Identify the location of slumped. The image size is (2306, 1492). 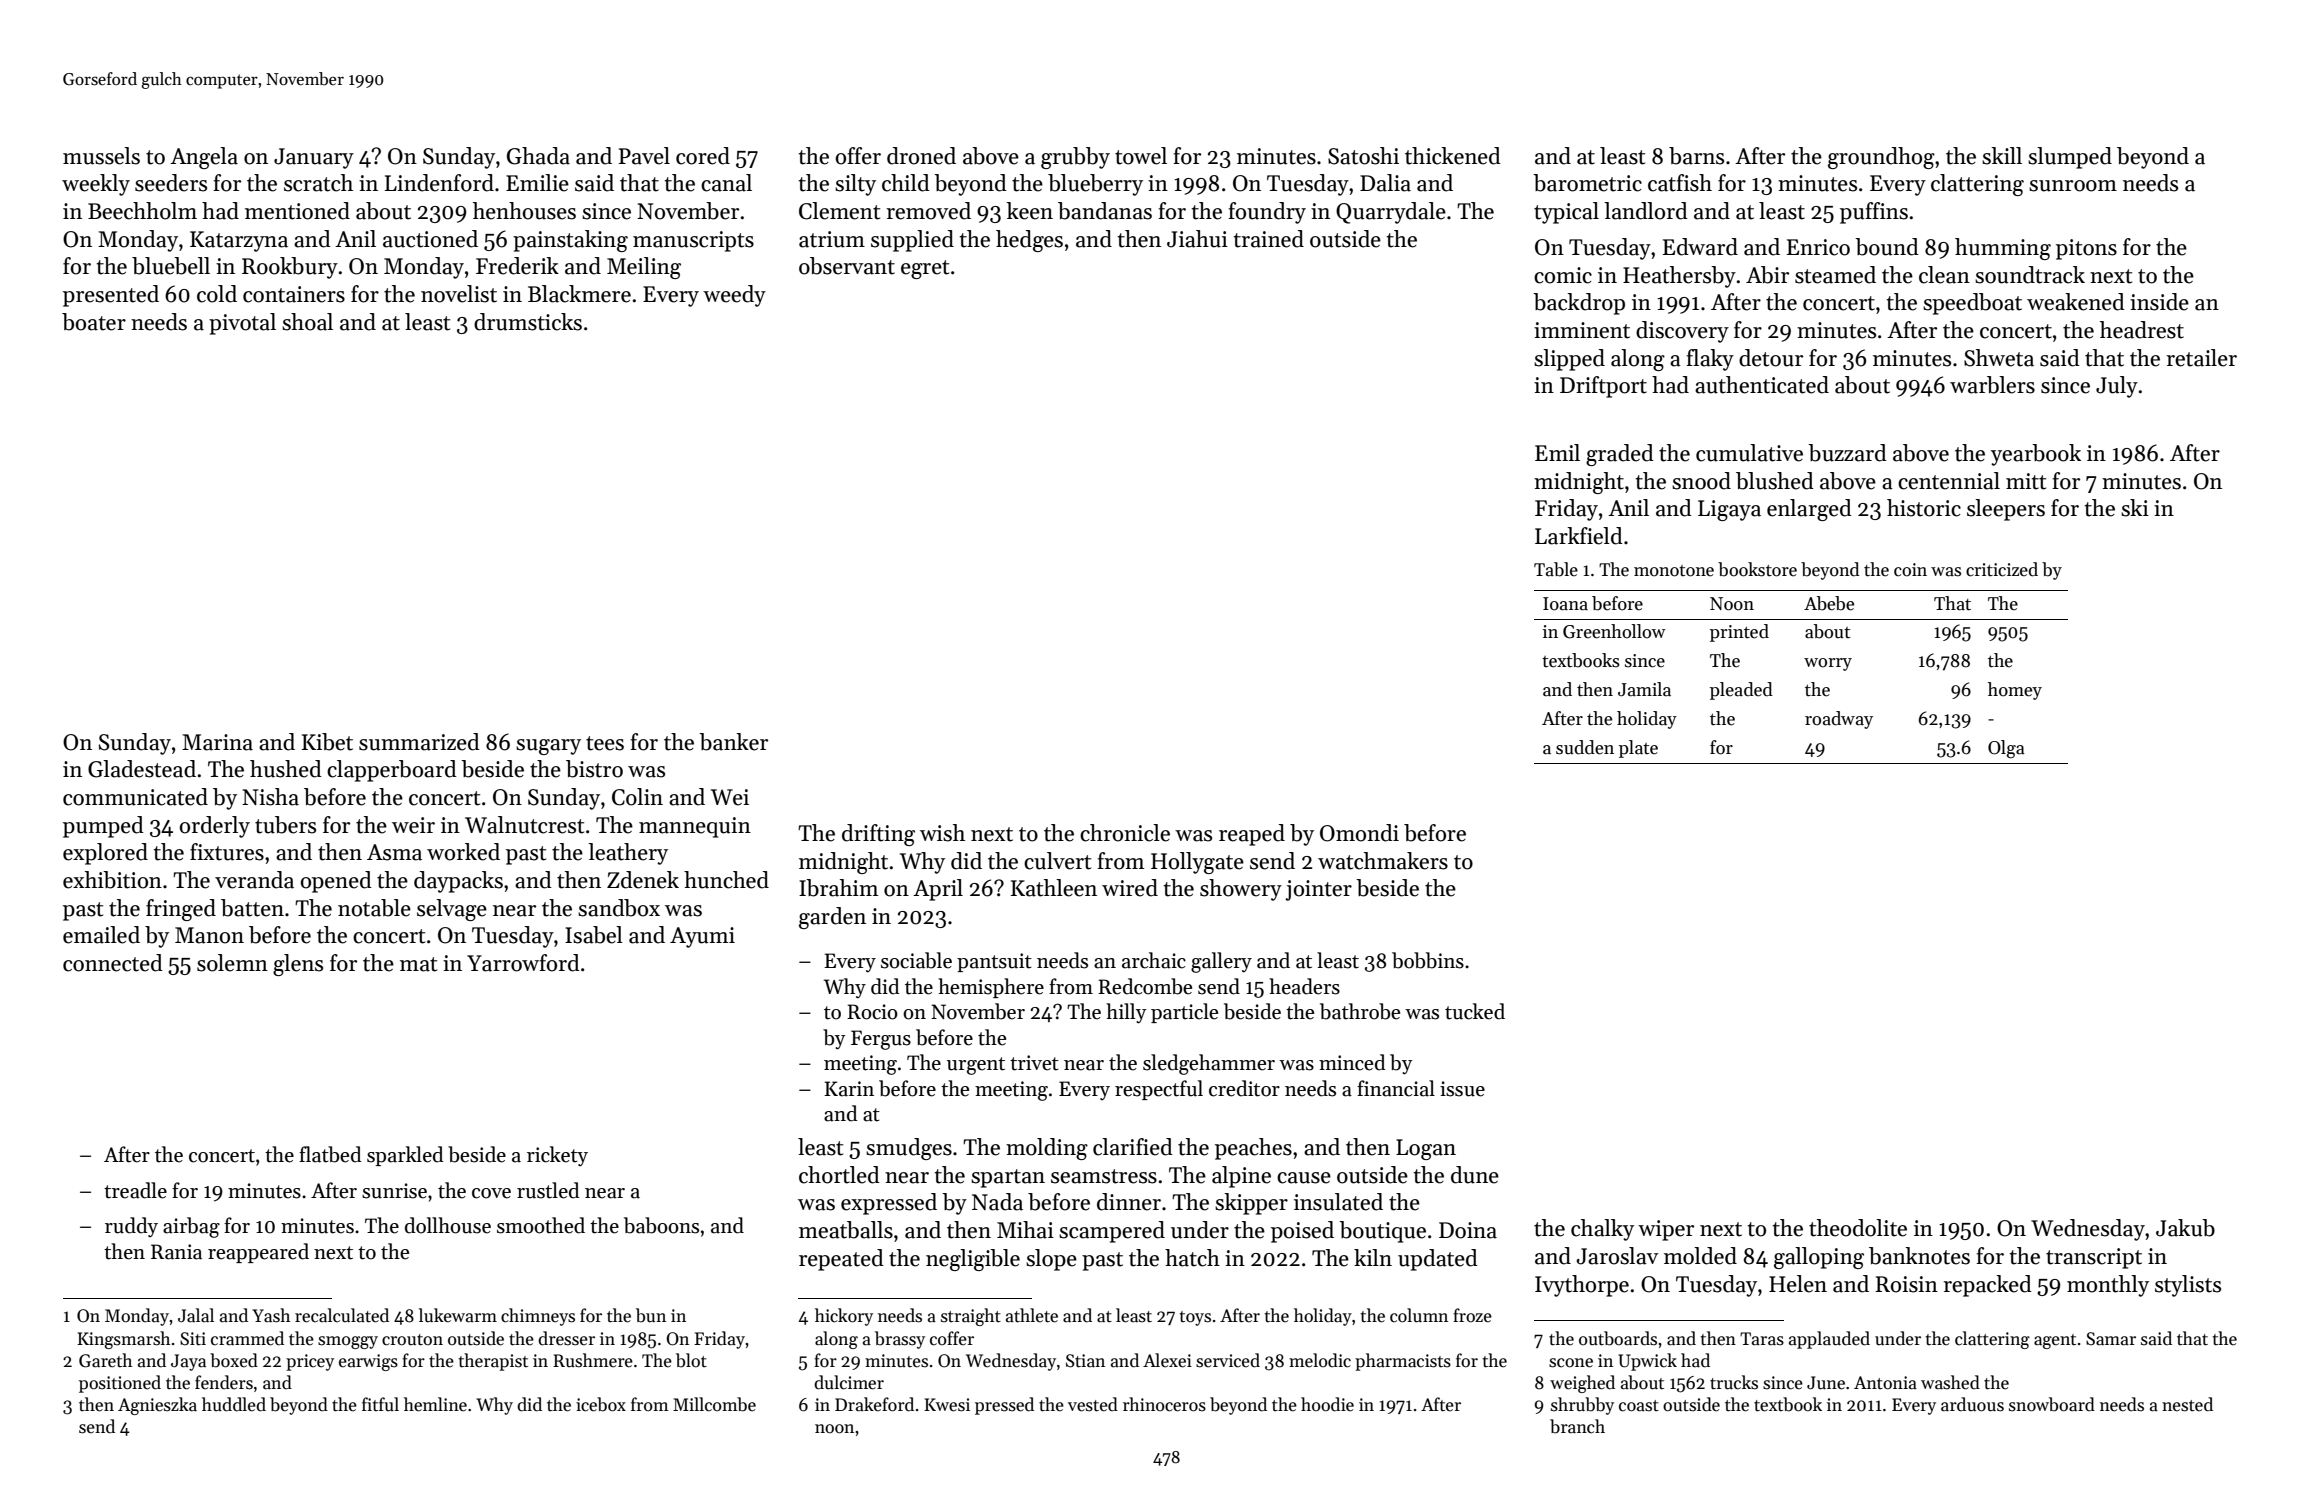
(2070, 158).
